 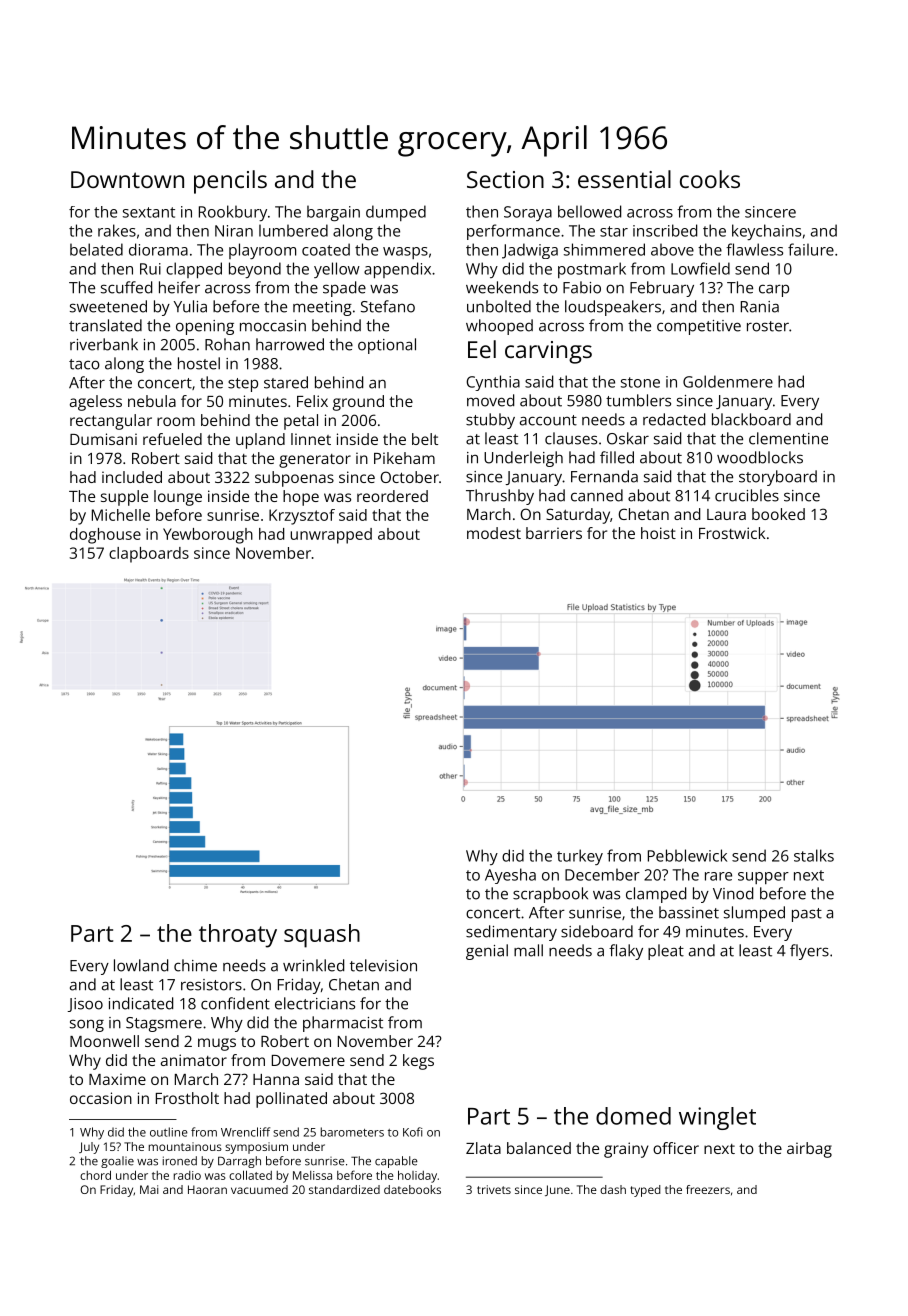 I want to click on animator, so click(x=194, y=1060).
